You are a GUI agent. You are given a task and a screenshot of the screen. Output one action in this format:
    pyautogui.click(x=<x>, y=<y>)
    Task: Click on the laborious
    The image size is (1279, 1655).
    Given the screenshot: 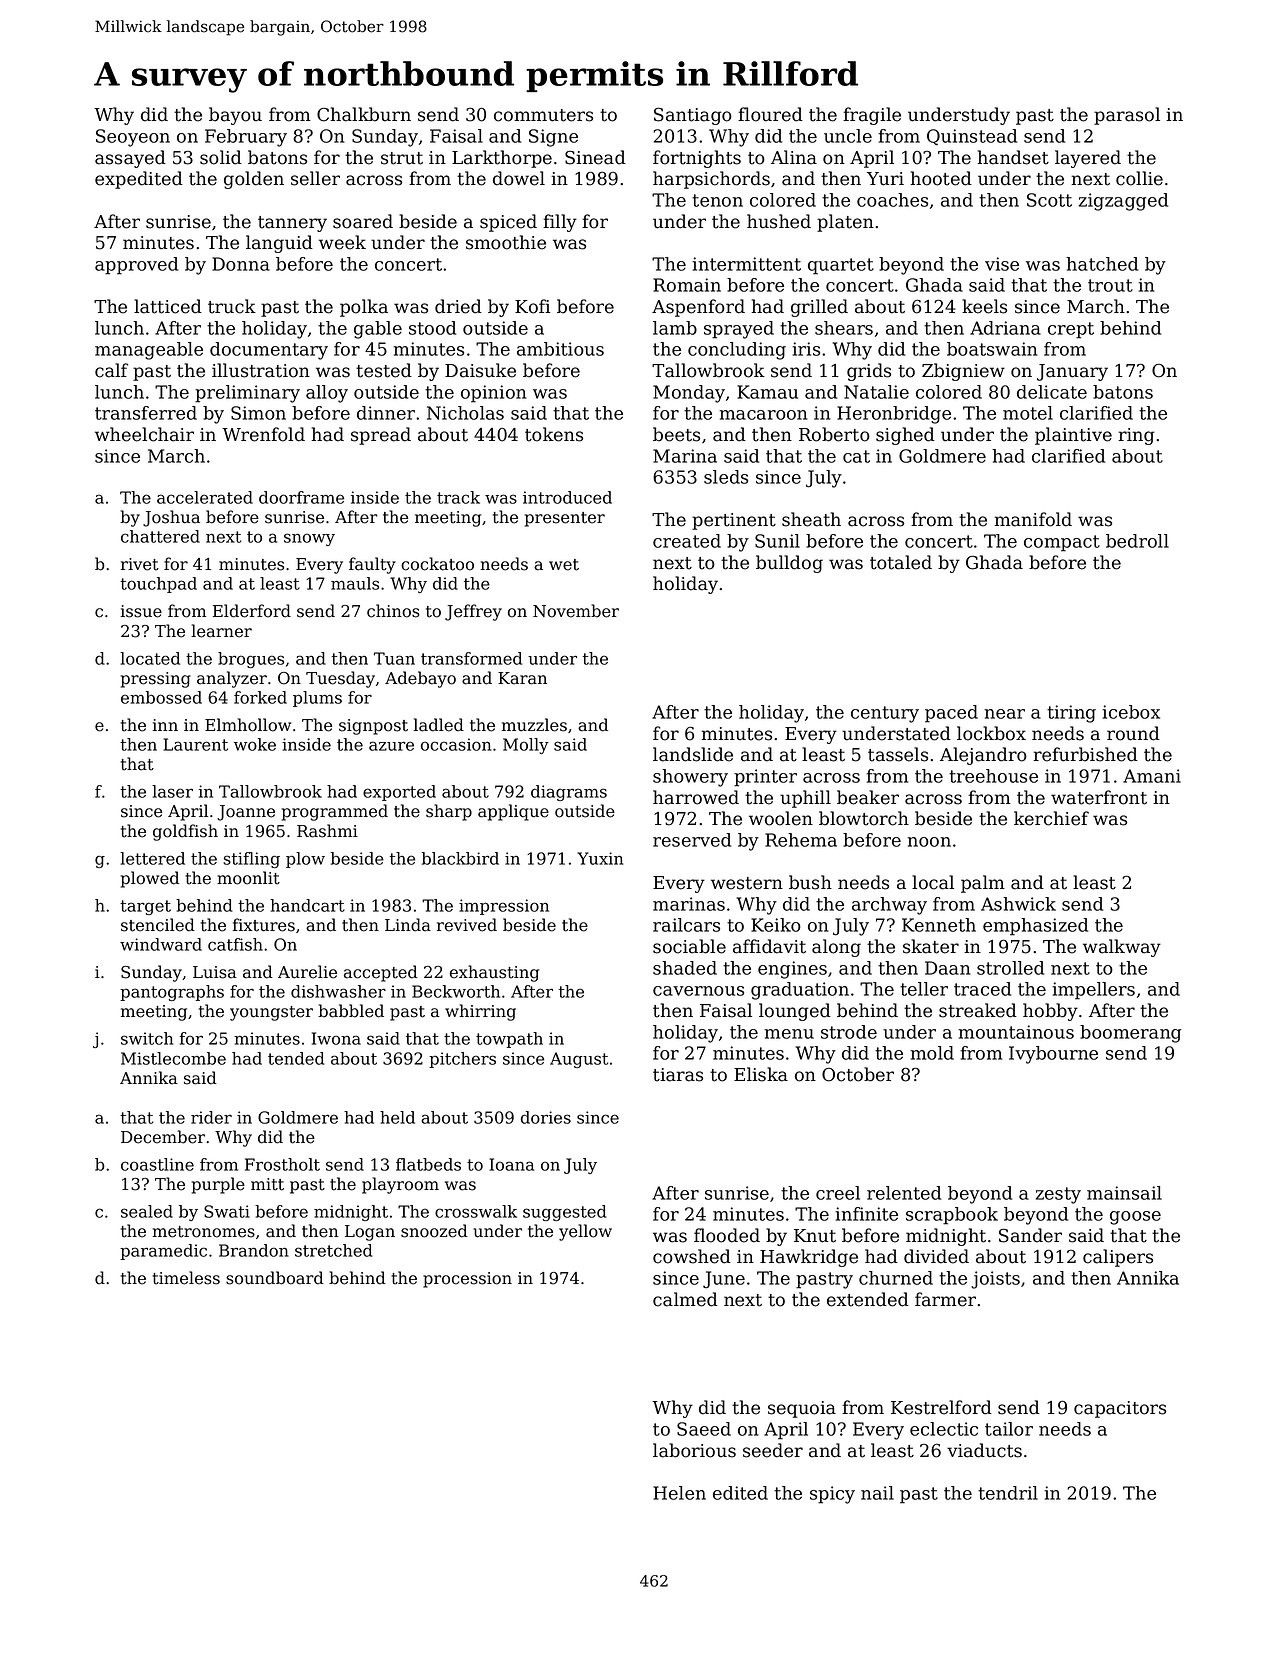 What is the action you would take?
    pyautogui.click(x=694, y=1450)
